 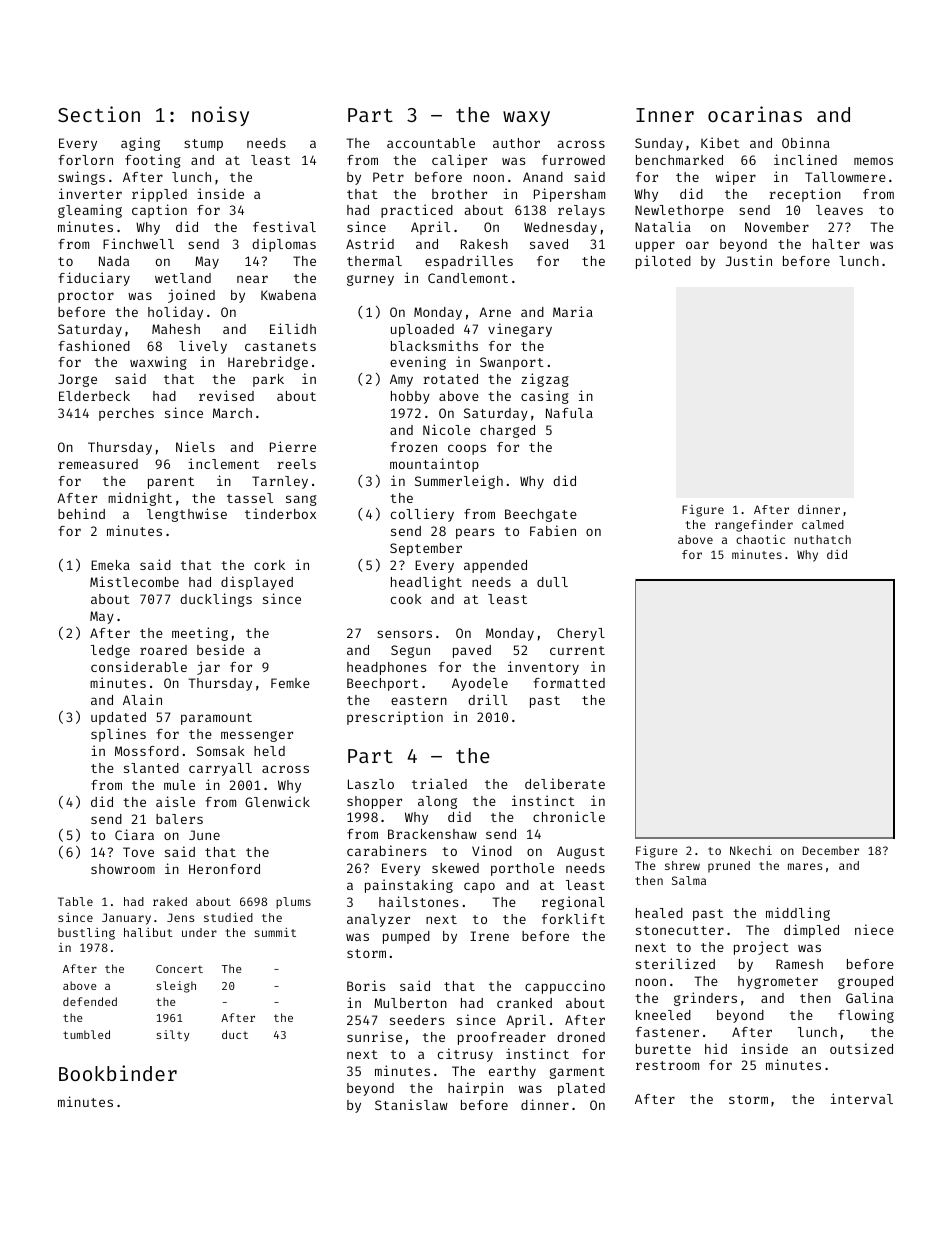 I want to click on Kibet, so click(x=720, y=142).
